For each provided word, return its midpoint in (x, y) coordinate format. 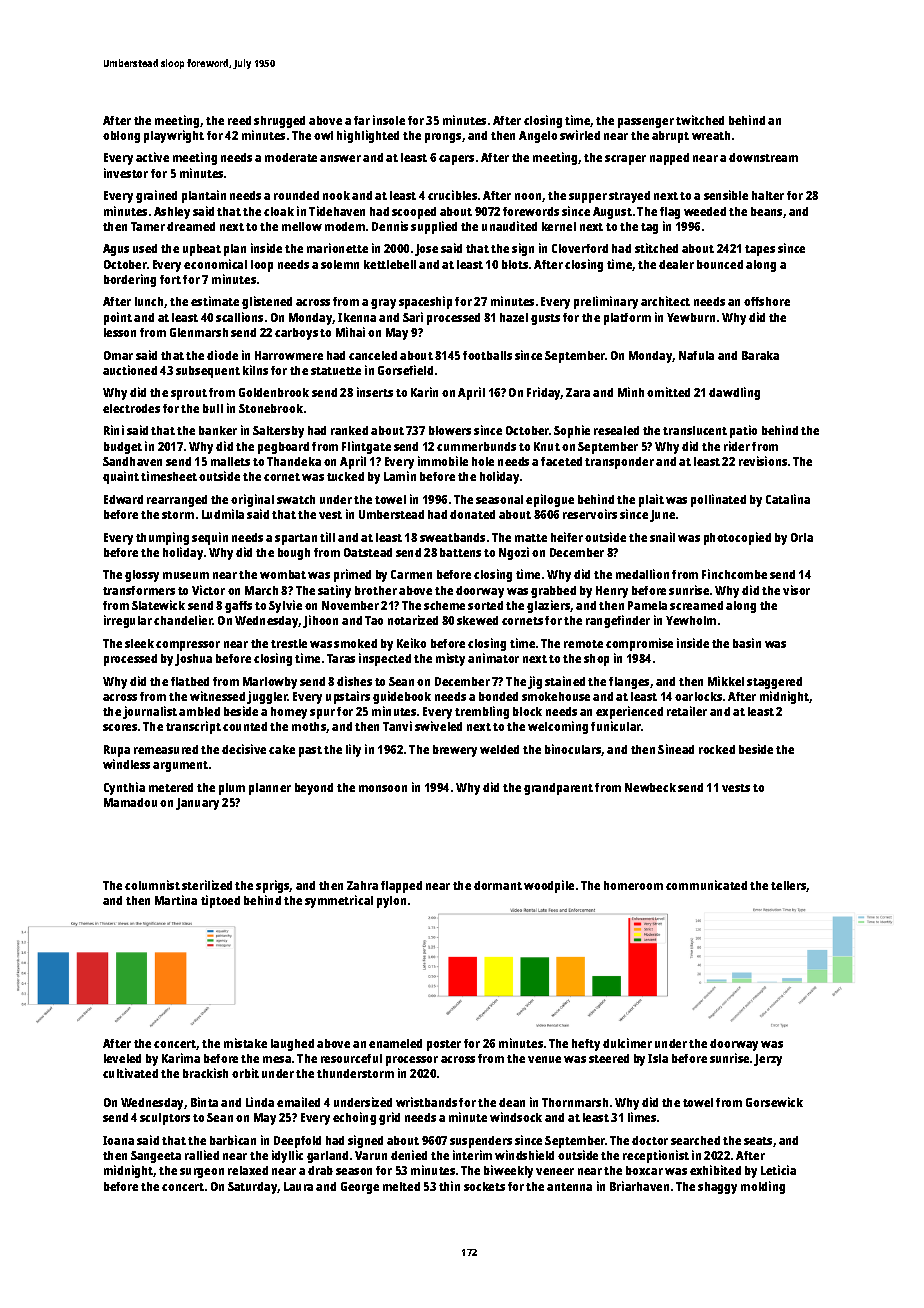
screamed (696, 605)
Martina (176, 900)
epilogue (550, 500)
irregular (128, 621)
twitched (700, 120)
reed (239, 120)
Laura (298, 1186)
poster (444, 1045)
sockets (484, 1186)
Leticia (778, 1170)
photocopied (737, 538)
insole (389, 120)
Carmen (411, 574)
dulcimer (627, 1043)
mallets (230, 461)
